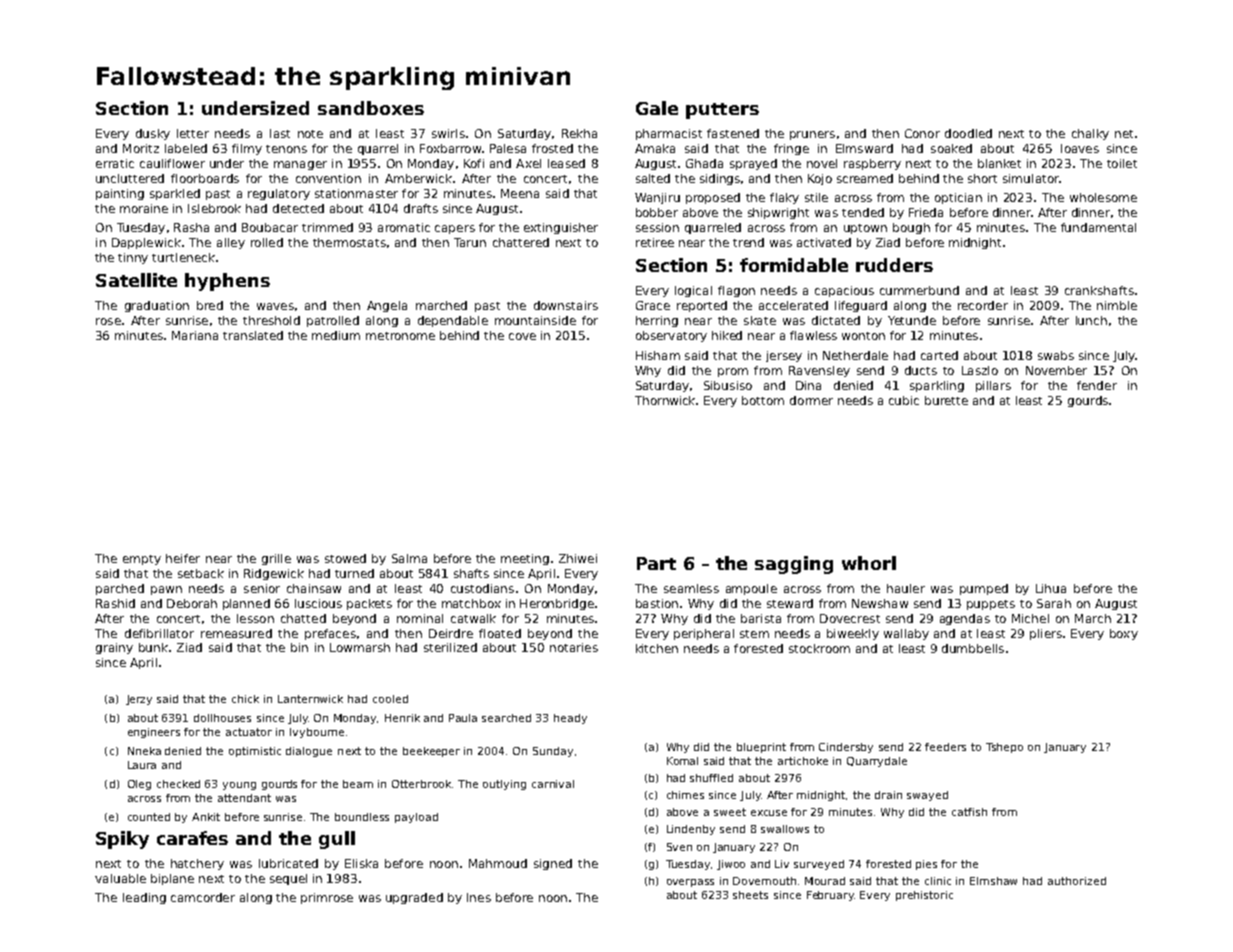  I want to click on pillars, so click(993, 386).
